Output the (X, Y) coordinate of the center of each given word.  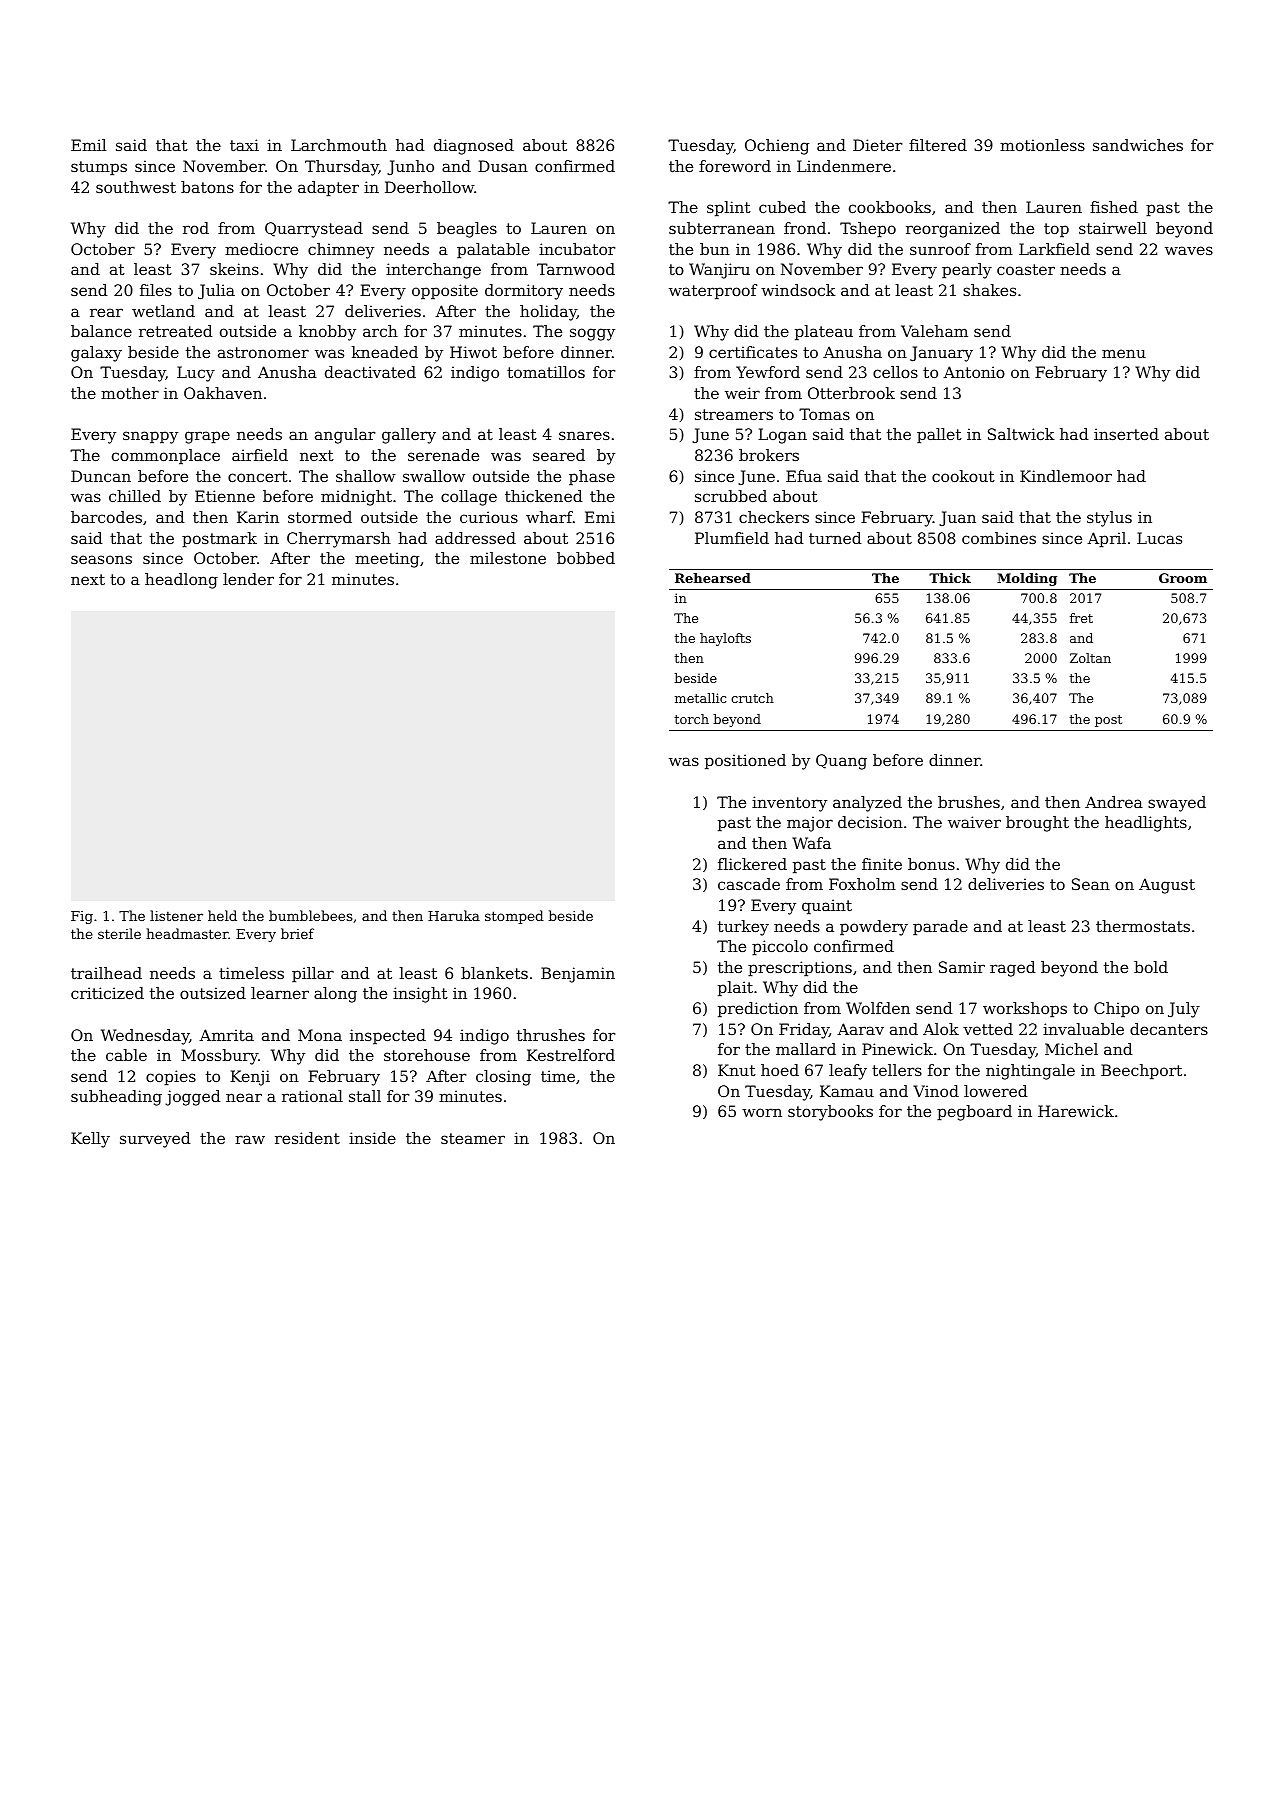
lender (248, 579)
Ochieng (777, 147)
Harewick (1076, 1111)
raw (250, 1139)
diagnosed (474, 147)
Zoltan (1090, 658)
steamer (473, 1138)
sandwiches (1138, 145)
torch (691, 719)
